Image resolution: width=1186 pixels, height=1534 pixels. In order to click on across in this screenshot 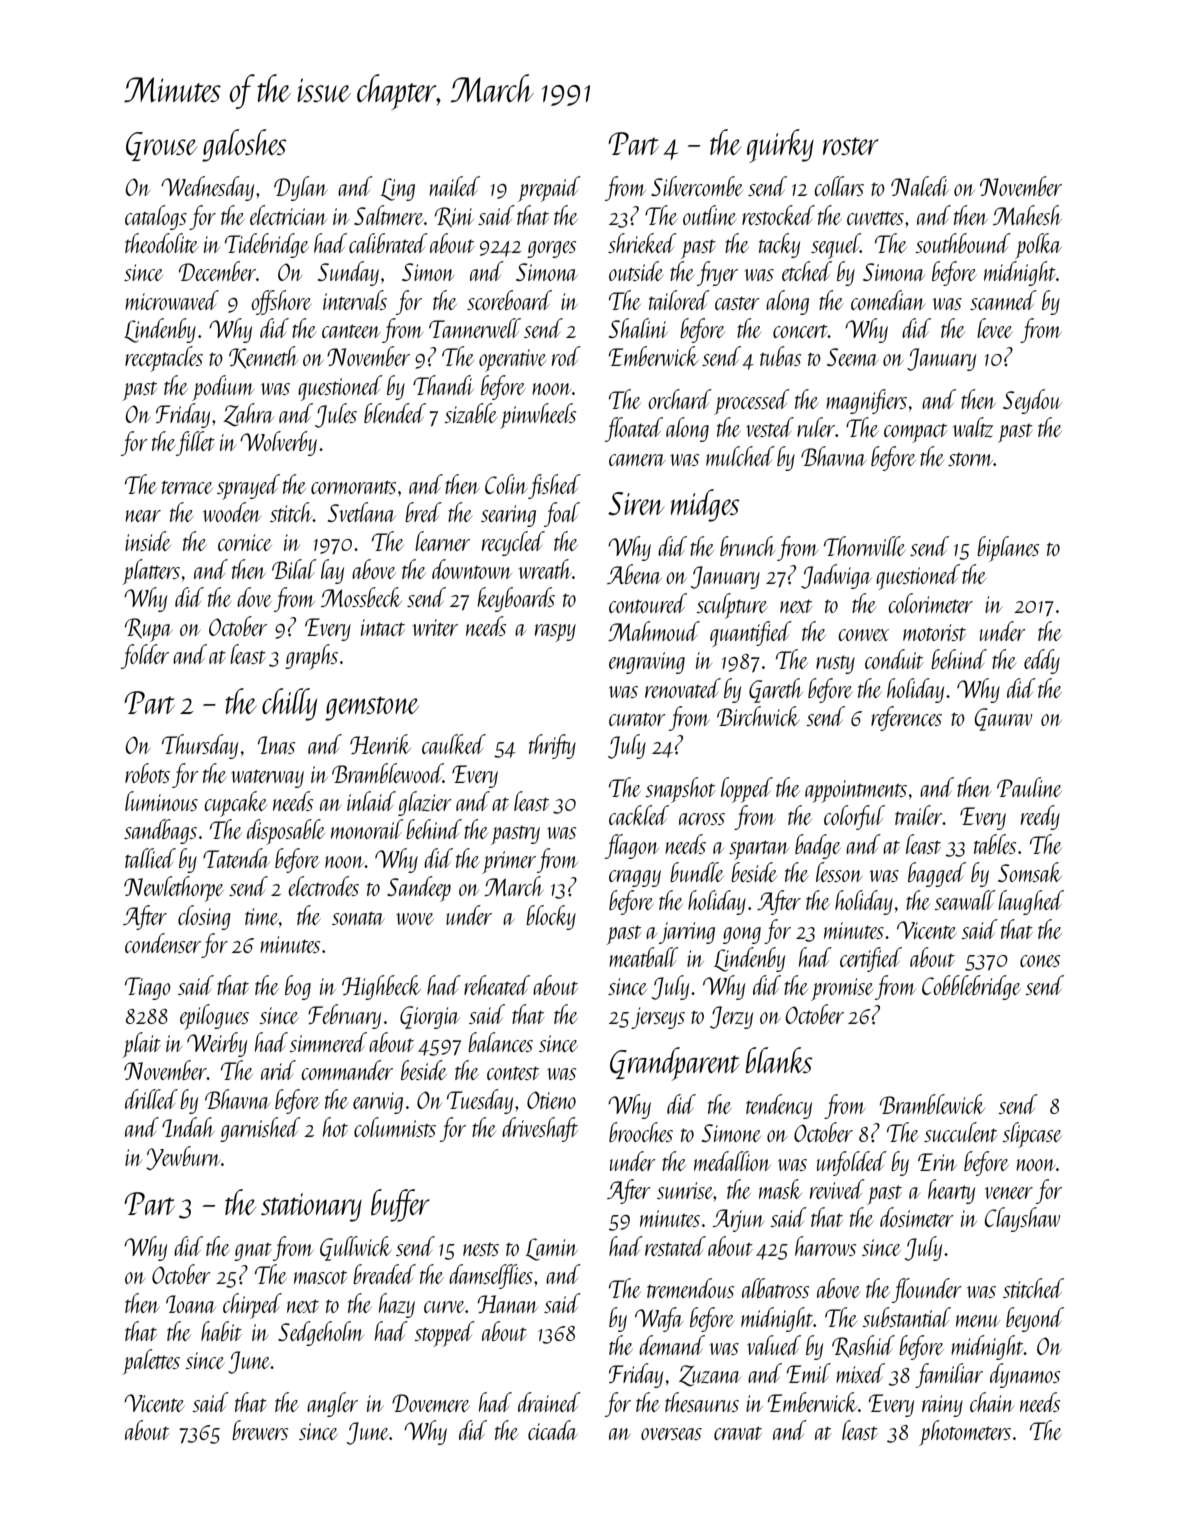, I will do `click(702, 819)`.
